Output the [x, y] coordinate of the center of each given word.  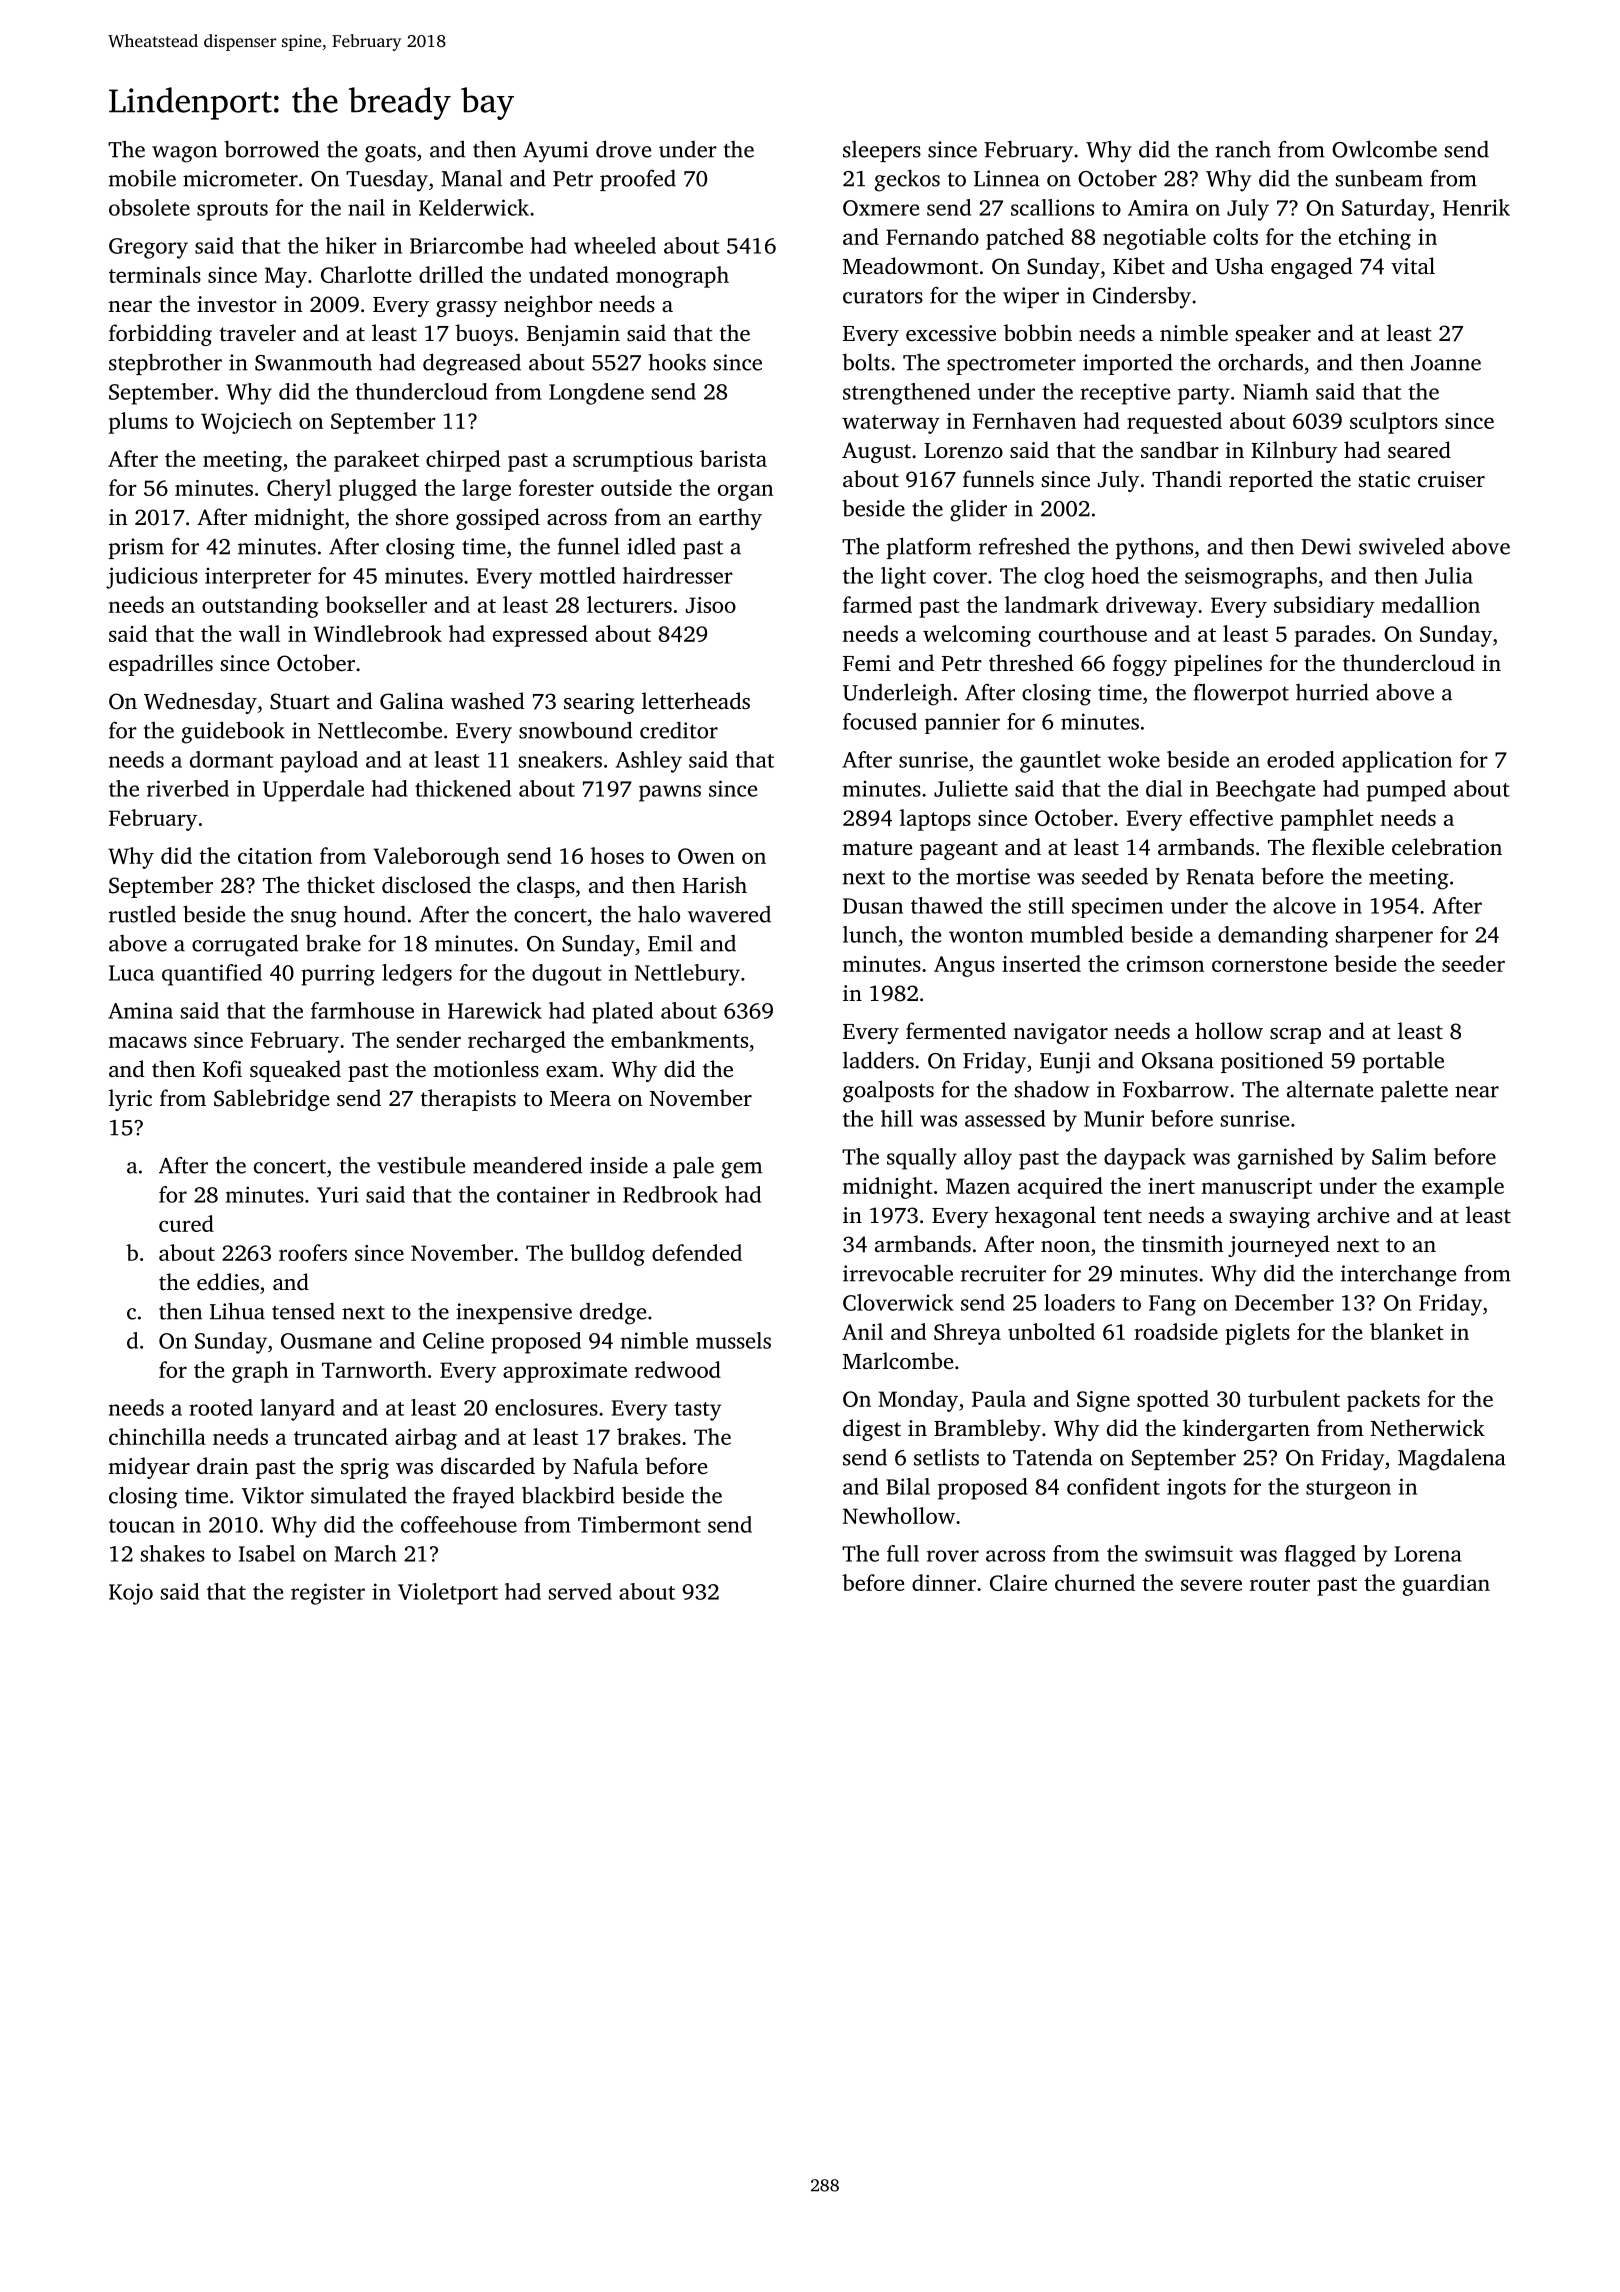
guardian [1446, 1585]
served [580, 1591]
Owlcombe [1384, 149]
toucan [142, 1526]
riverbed [188, 788]
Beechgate [1265, 791]
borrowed [272, 149]
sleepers [882, 151]
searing [599, 703]
